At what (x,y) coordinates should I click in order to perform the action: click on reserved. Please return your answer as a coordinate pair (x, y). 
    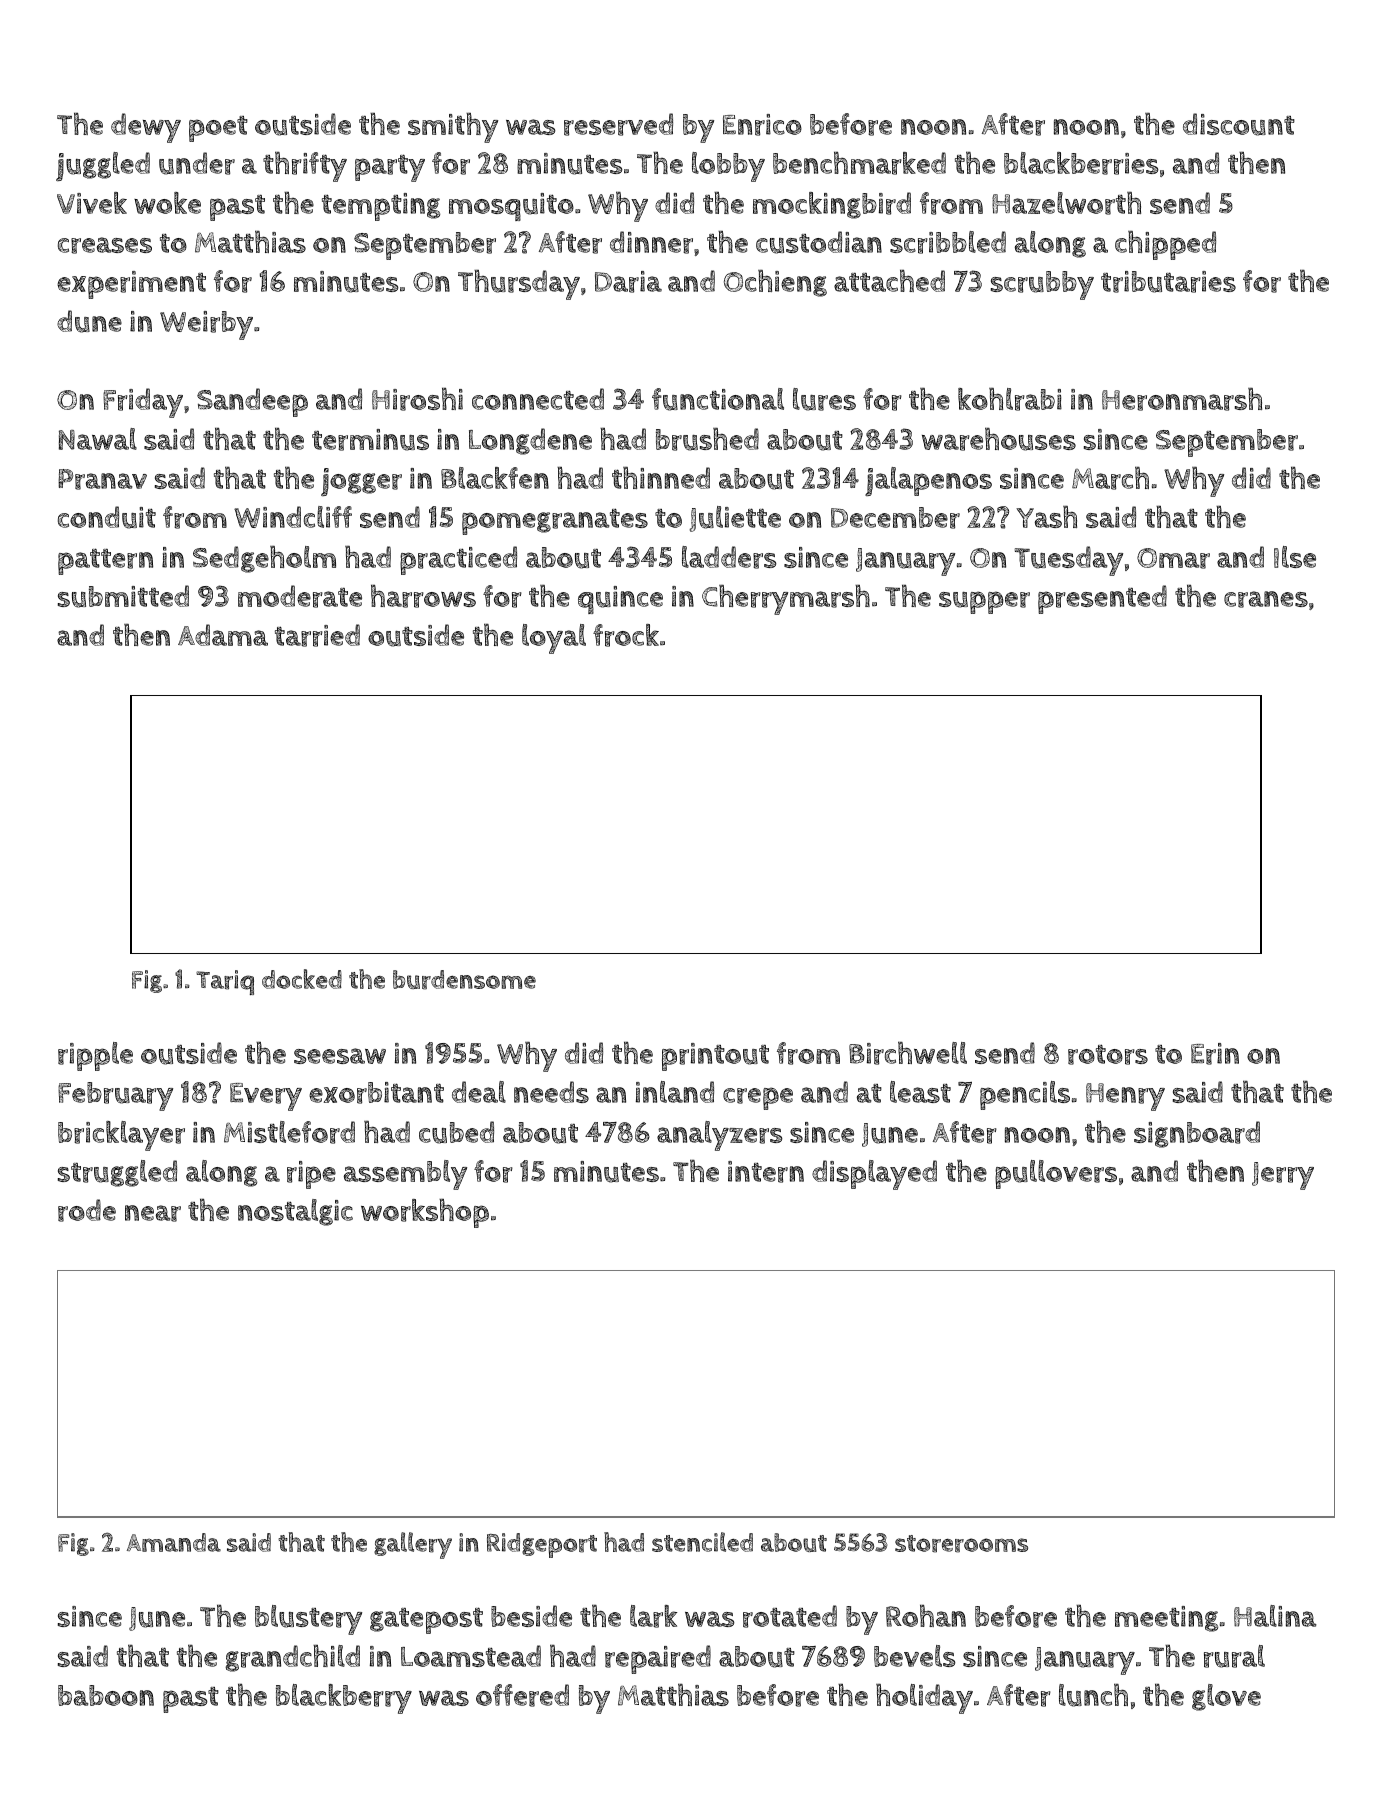
    Looking at the image, I should click on (618, 124).
